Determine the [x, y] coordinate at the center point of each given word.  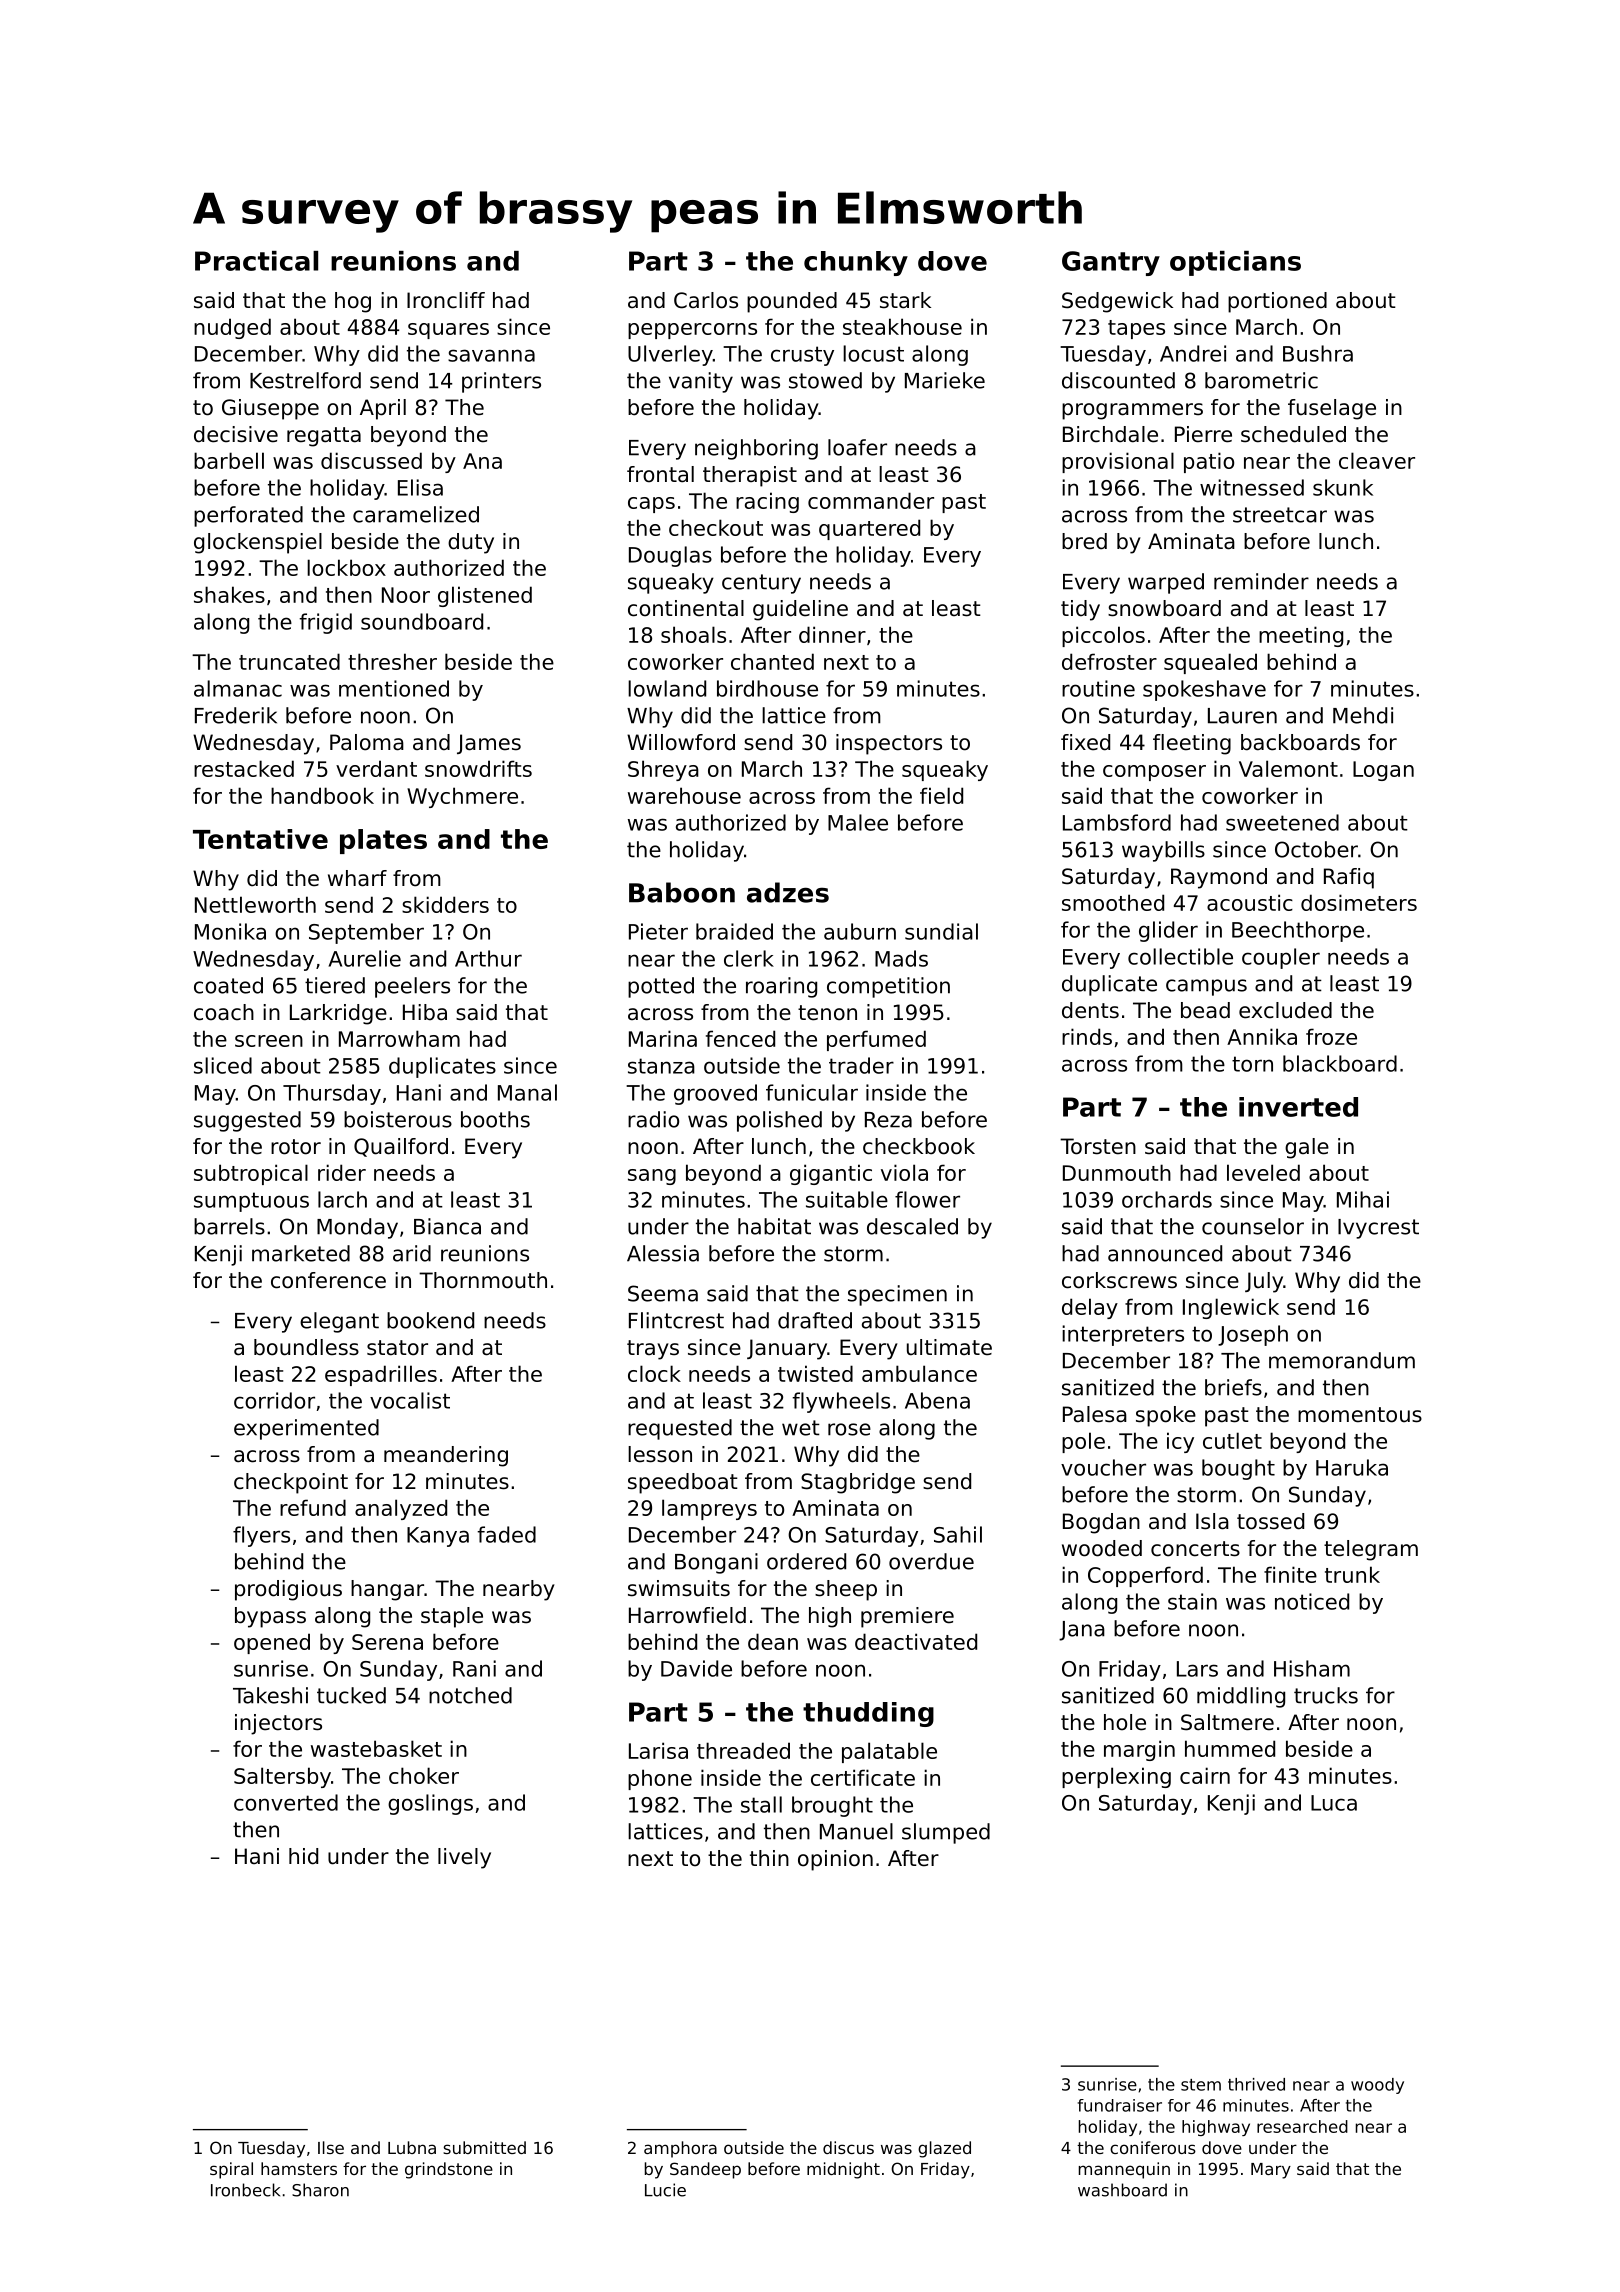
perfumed [876, 1040]
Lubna [412, 2147]
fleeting [1192, 744]
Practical [256, 261]
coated [228, 985]
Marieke [945, 380]
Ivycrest [1378, 1229]
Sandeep [705, 2170]
